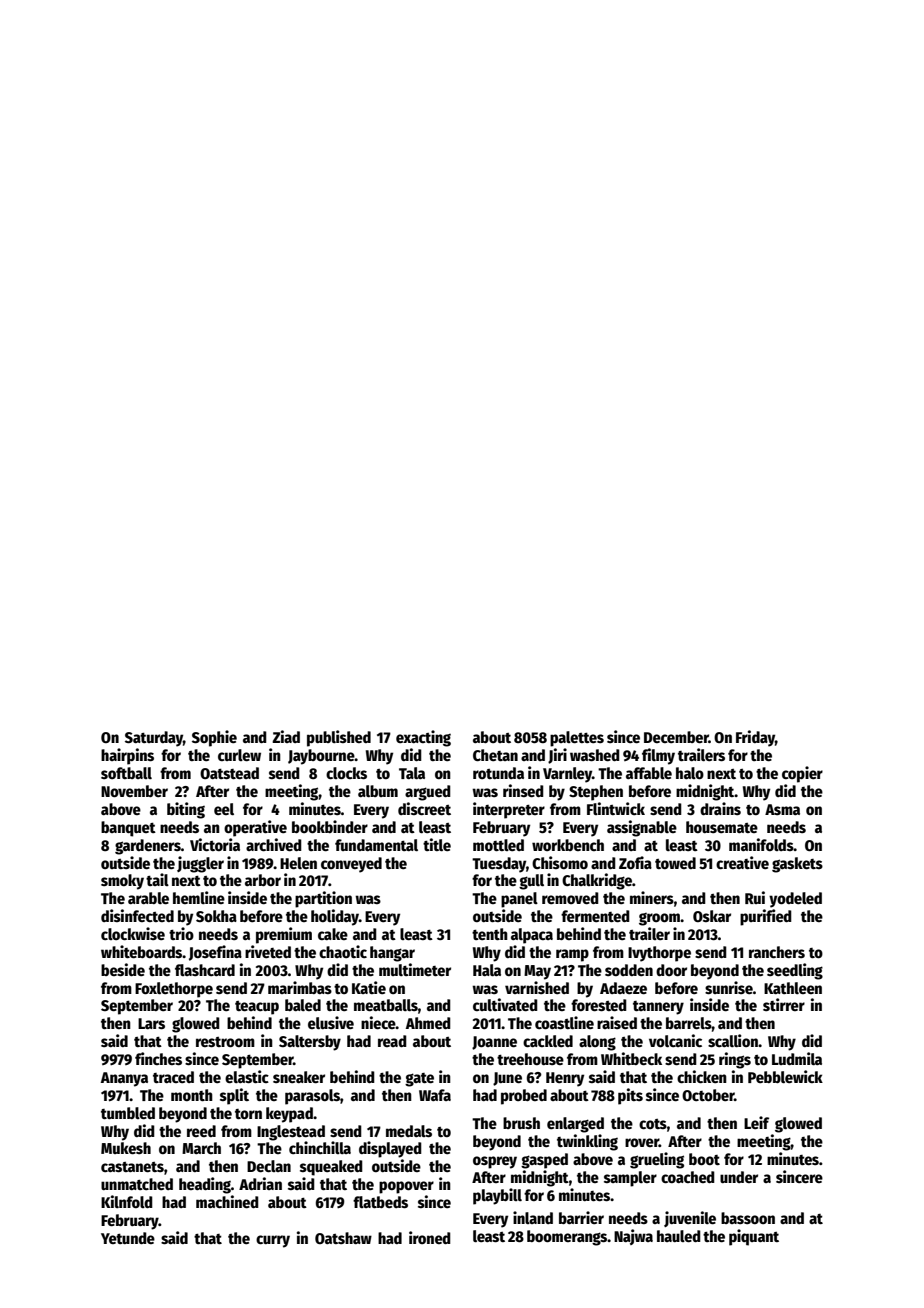 The image size is (924, 1308). What do you see at coordinates (802, 774) in the page?
I see `copier` at bounding box center [802, 774].
